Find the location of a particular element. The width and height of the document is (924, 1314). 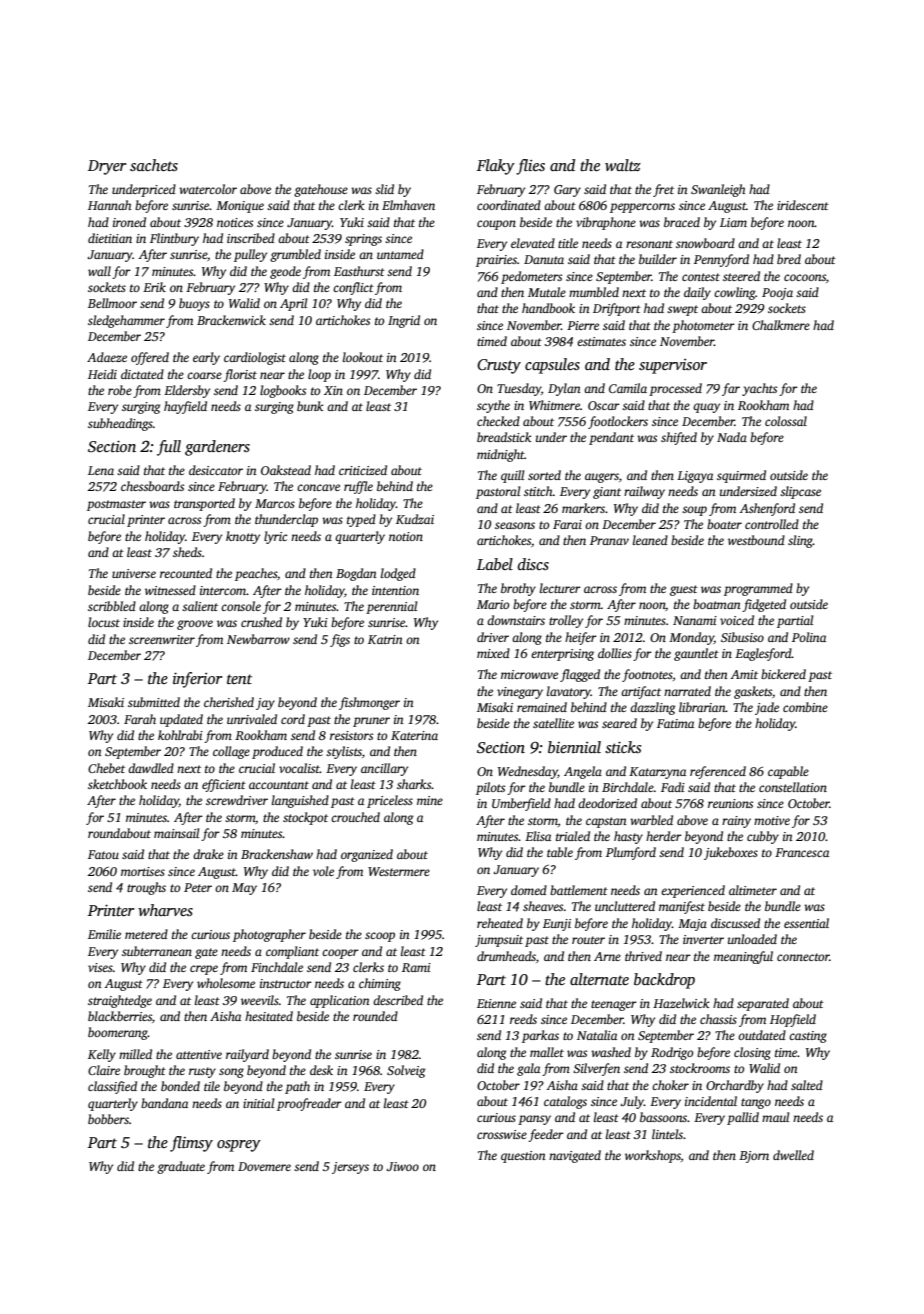

supervisor is located at coordinates (673, 366).
